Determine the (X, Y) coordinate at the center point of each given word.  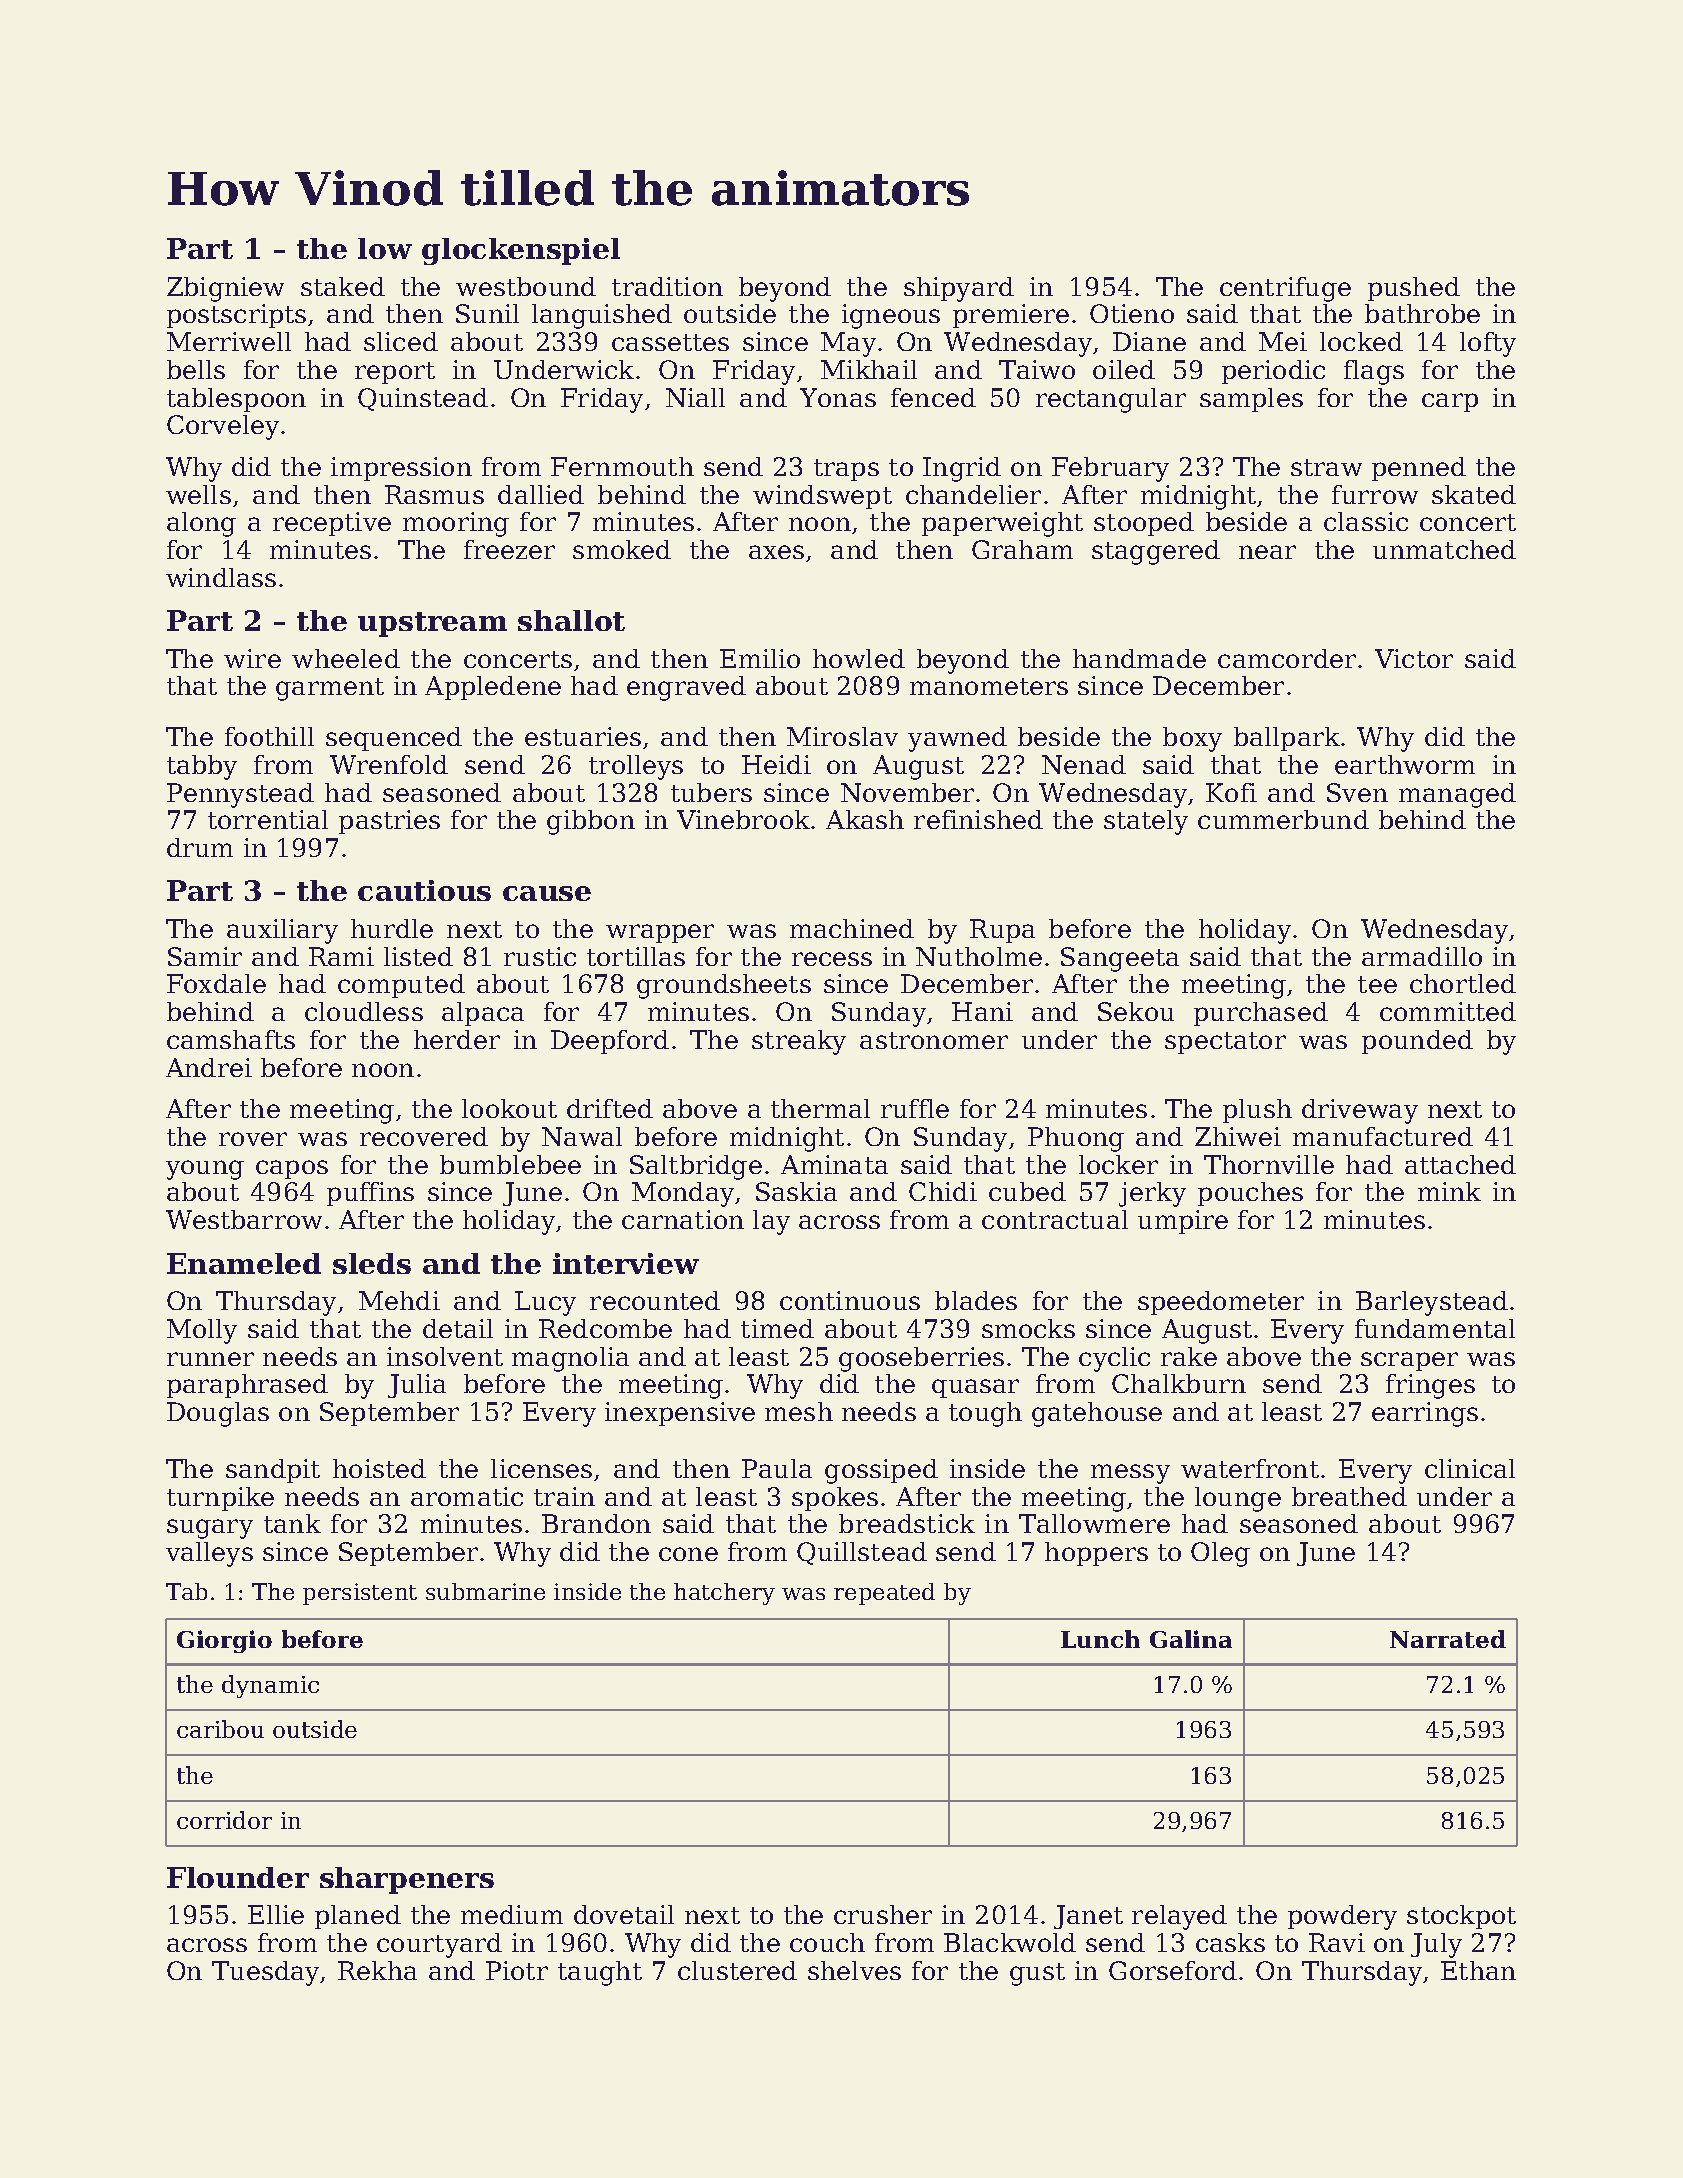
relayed (1179, 1917)
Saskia (796, 1191)
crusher (883, 1914)
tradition (667, 286)
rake (1189, 1356)
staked (343, 286)
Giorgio (224, 1641)
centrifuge (1285, 289)
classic (1366, 521)
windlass (221, 577)
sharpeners (407, 1880)
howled (859, 658)
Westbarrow (244, 1219)
